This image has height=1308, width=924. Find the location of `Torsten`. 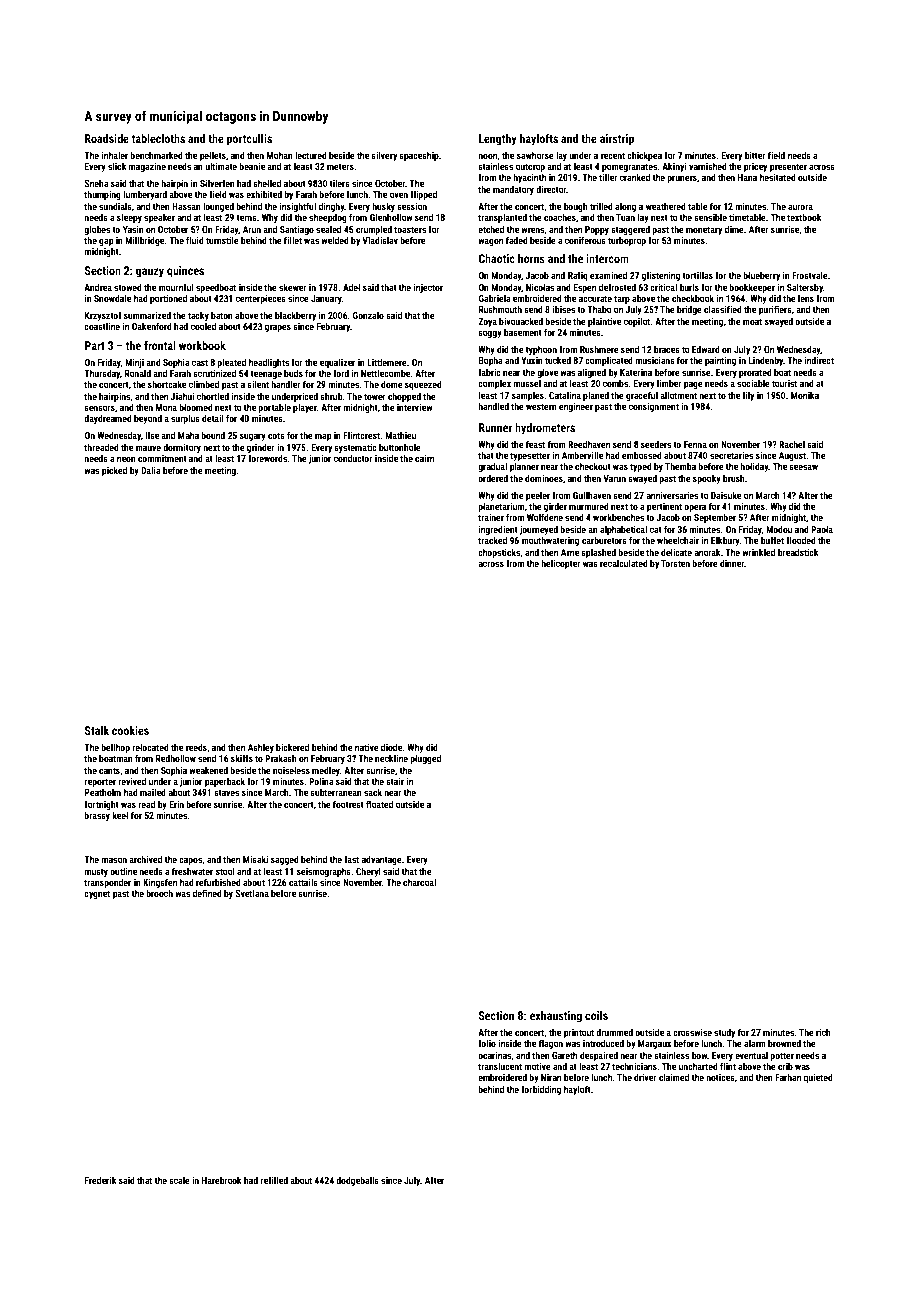

Torsten is located at coordinates (675, 563).
